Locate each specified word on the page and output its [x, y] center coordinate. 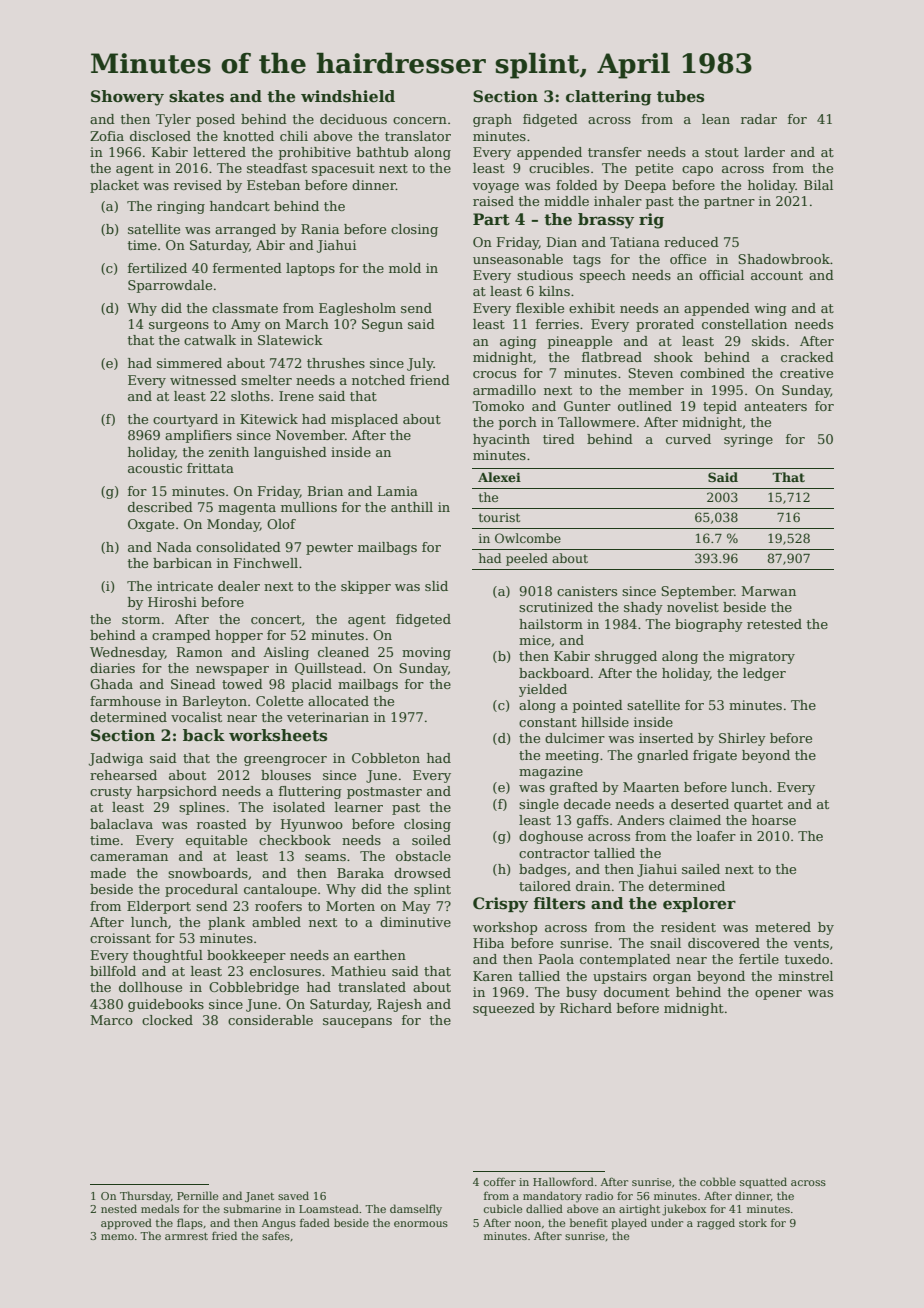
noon [528, 1224]
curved [688, 439]
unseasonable [518, 259]
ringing [181, 207]
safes [276, 1235]
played [629, 1224]
